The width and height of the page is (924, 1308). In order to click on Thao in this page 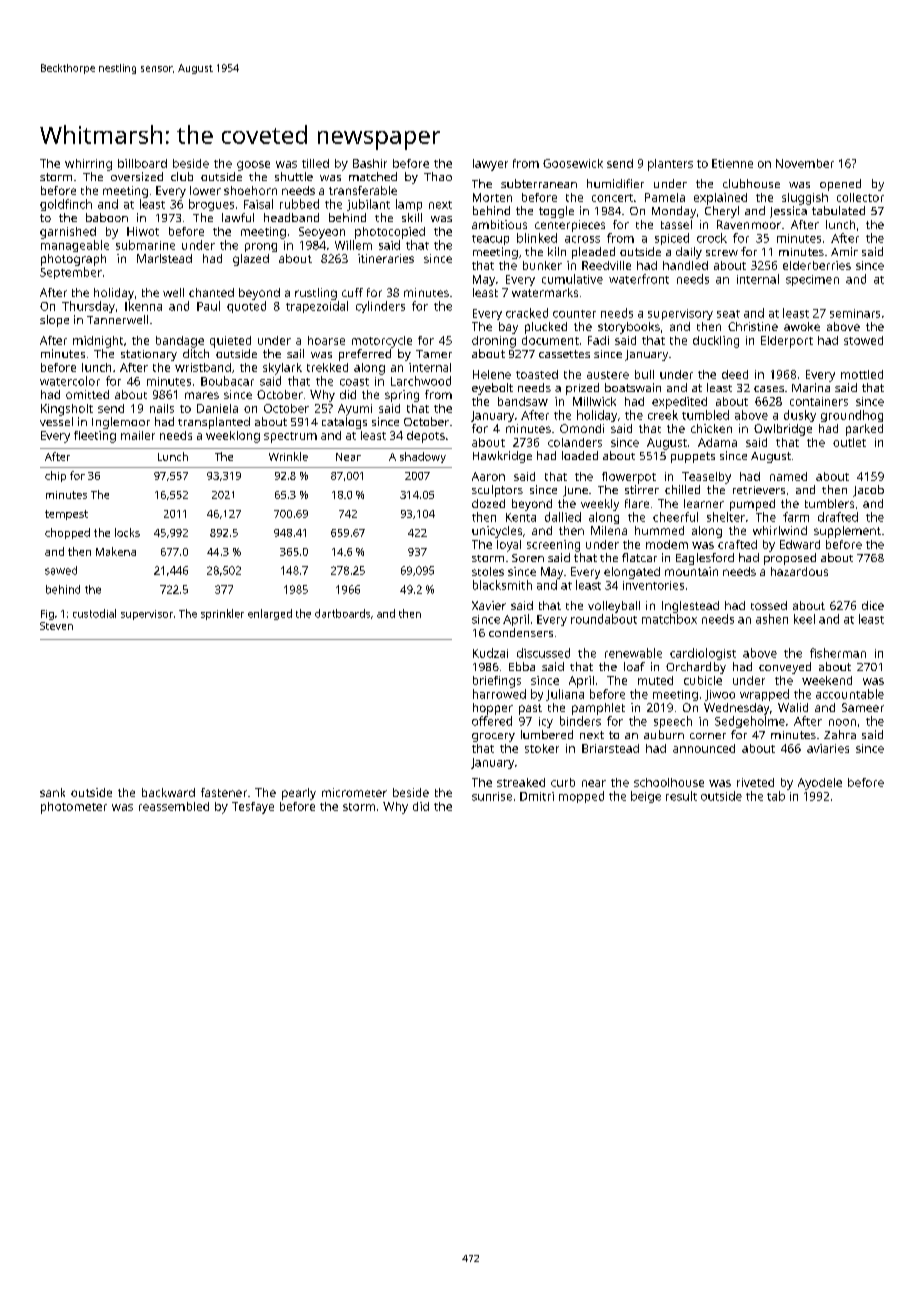, I will do `click(438, 176)`.
